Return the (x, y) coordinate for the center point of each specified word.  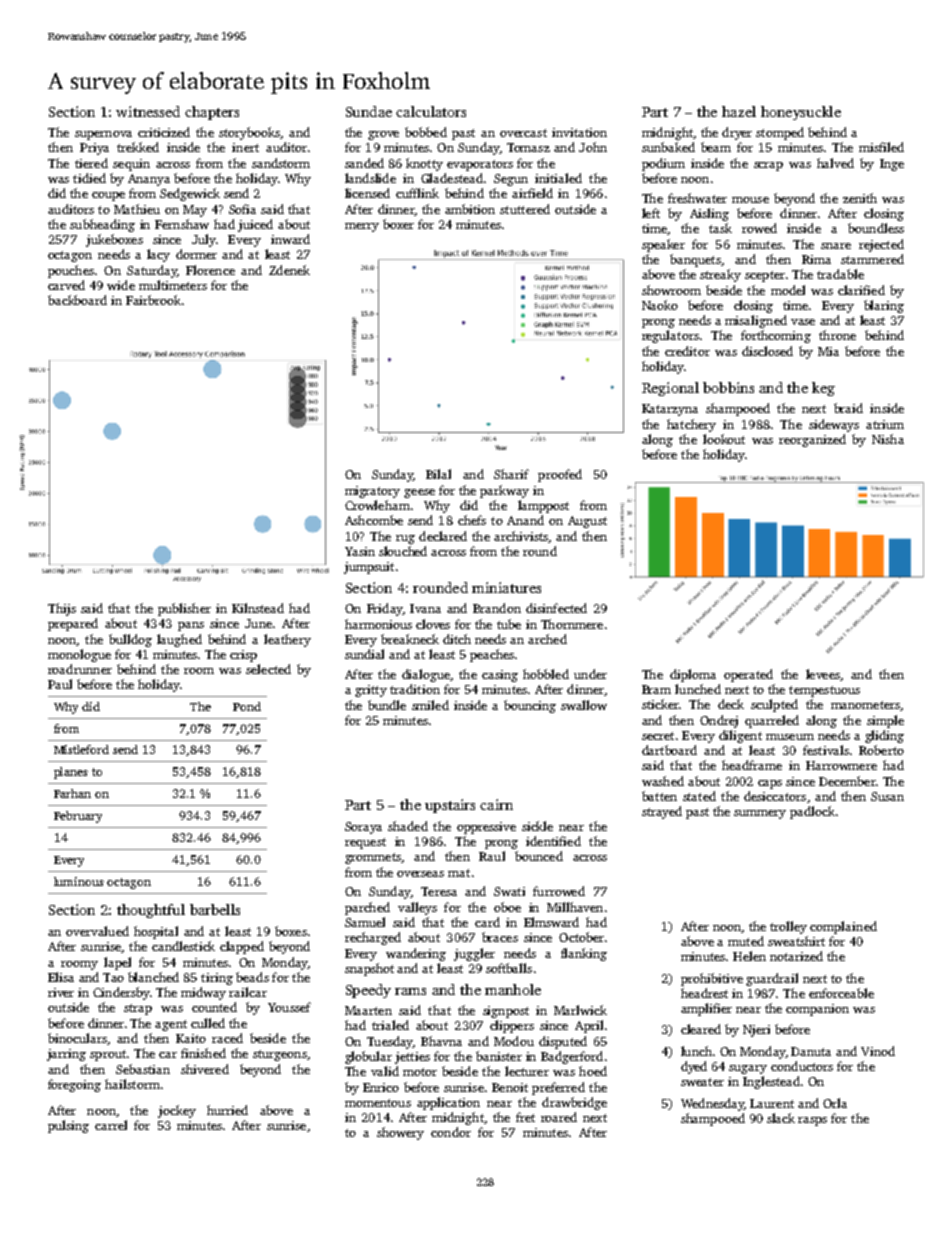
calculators (431, 111)
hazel (739, 111)
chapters (212, 113)
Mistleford (81, 749)
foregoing (74, 1085)
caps (770, 784)
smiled (430, 705)
